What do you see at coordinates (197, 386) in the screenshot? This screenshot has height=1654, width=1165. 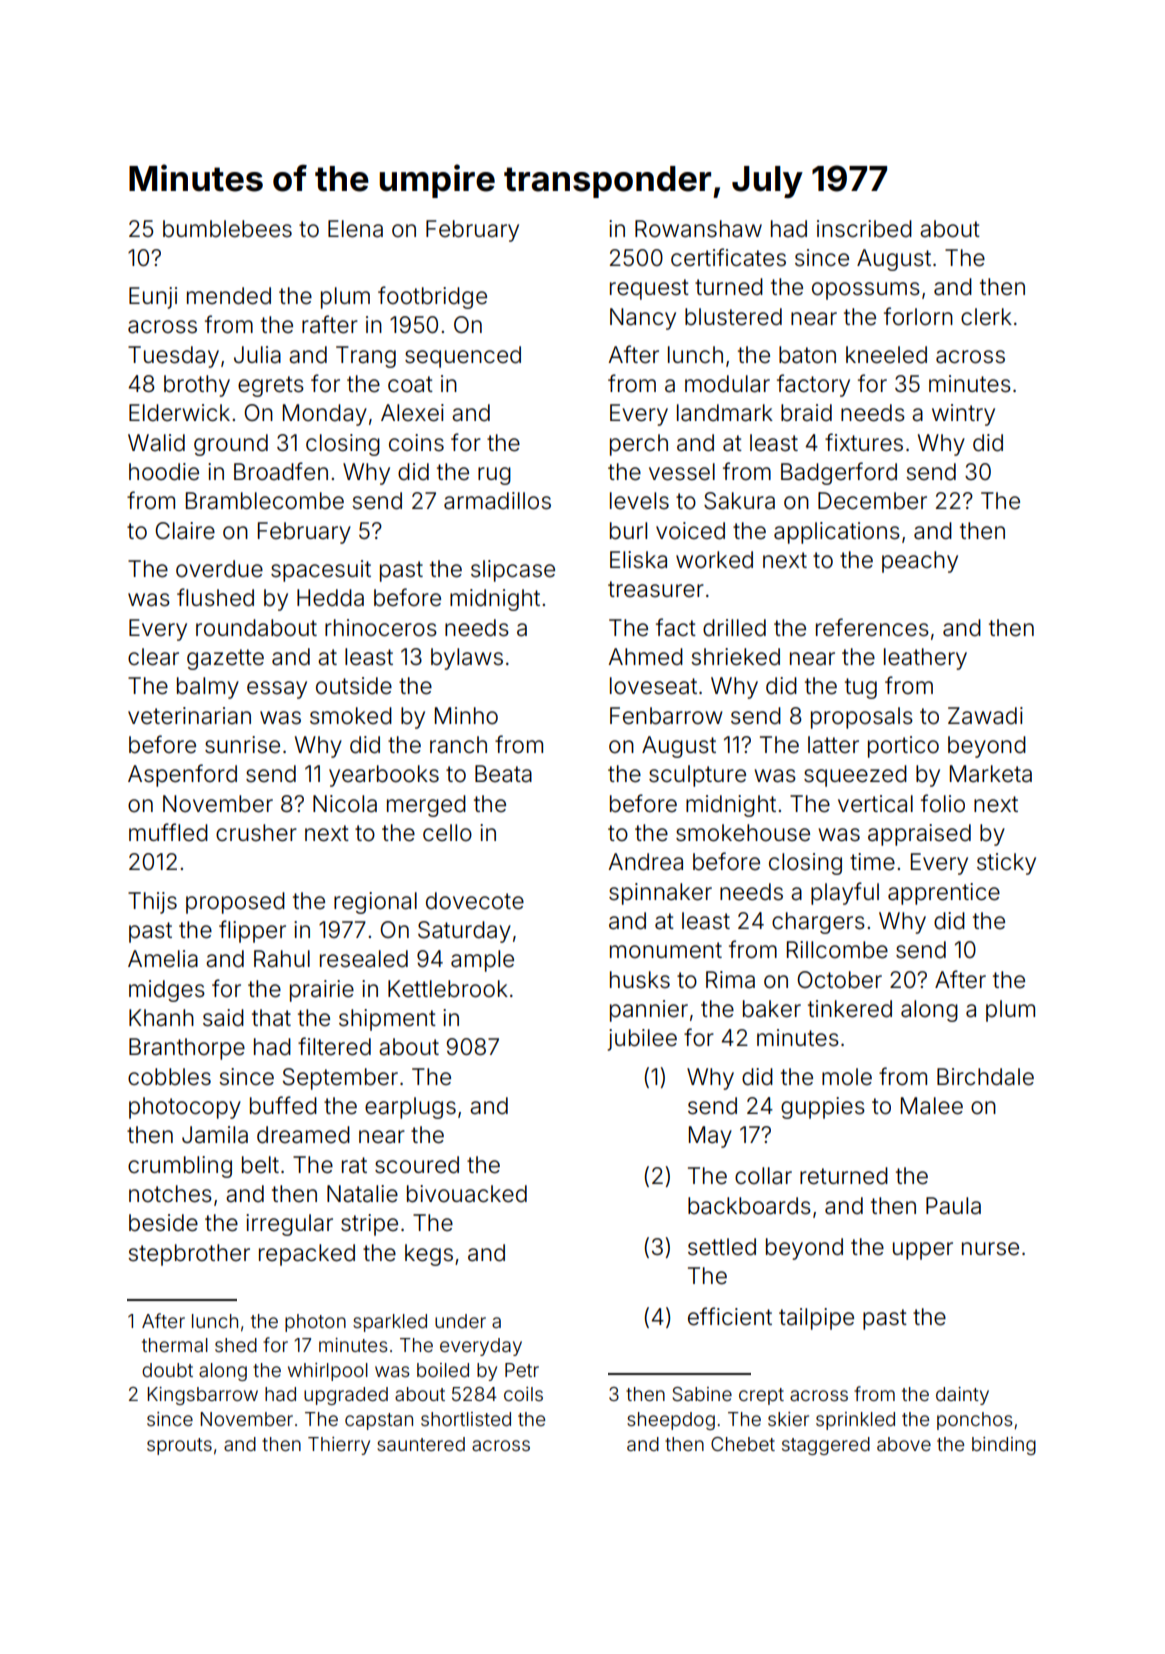 I see `brothy` at bounding box center [197, 386].
